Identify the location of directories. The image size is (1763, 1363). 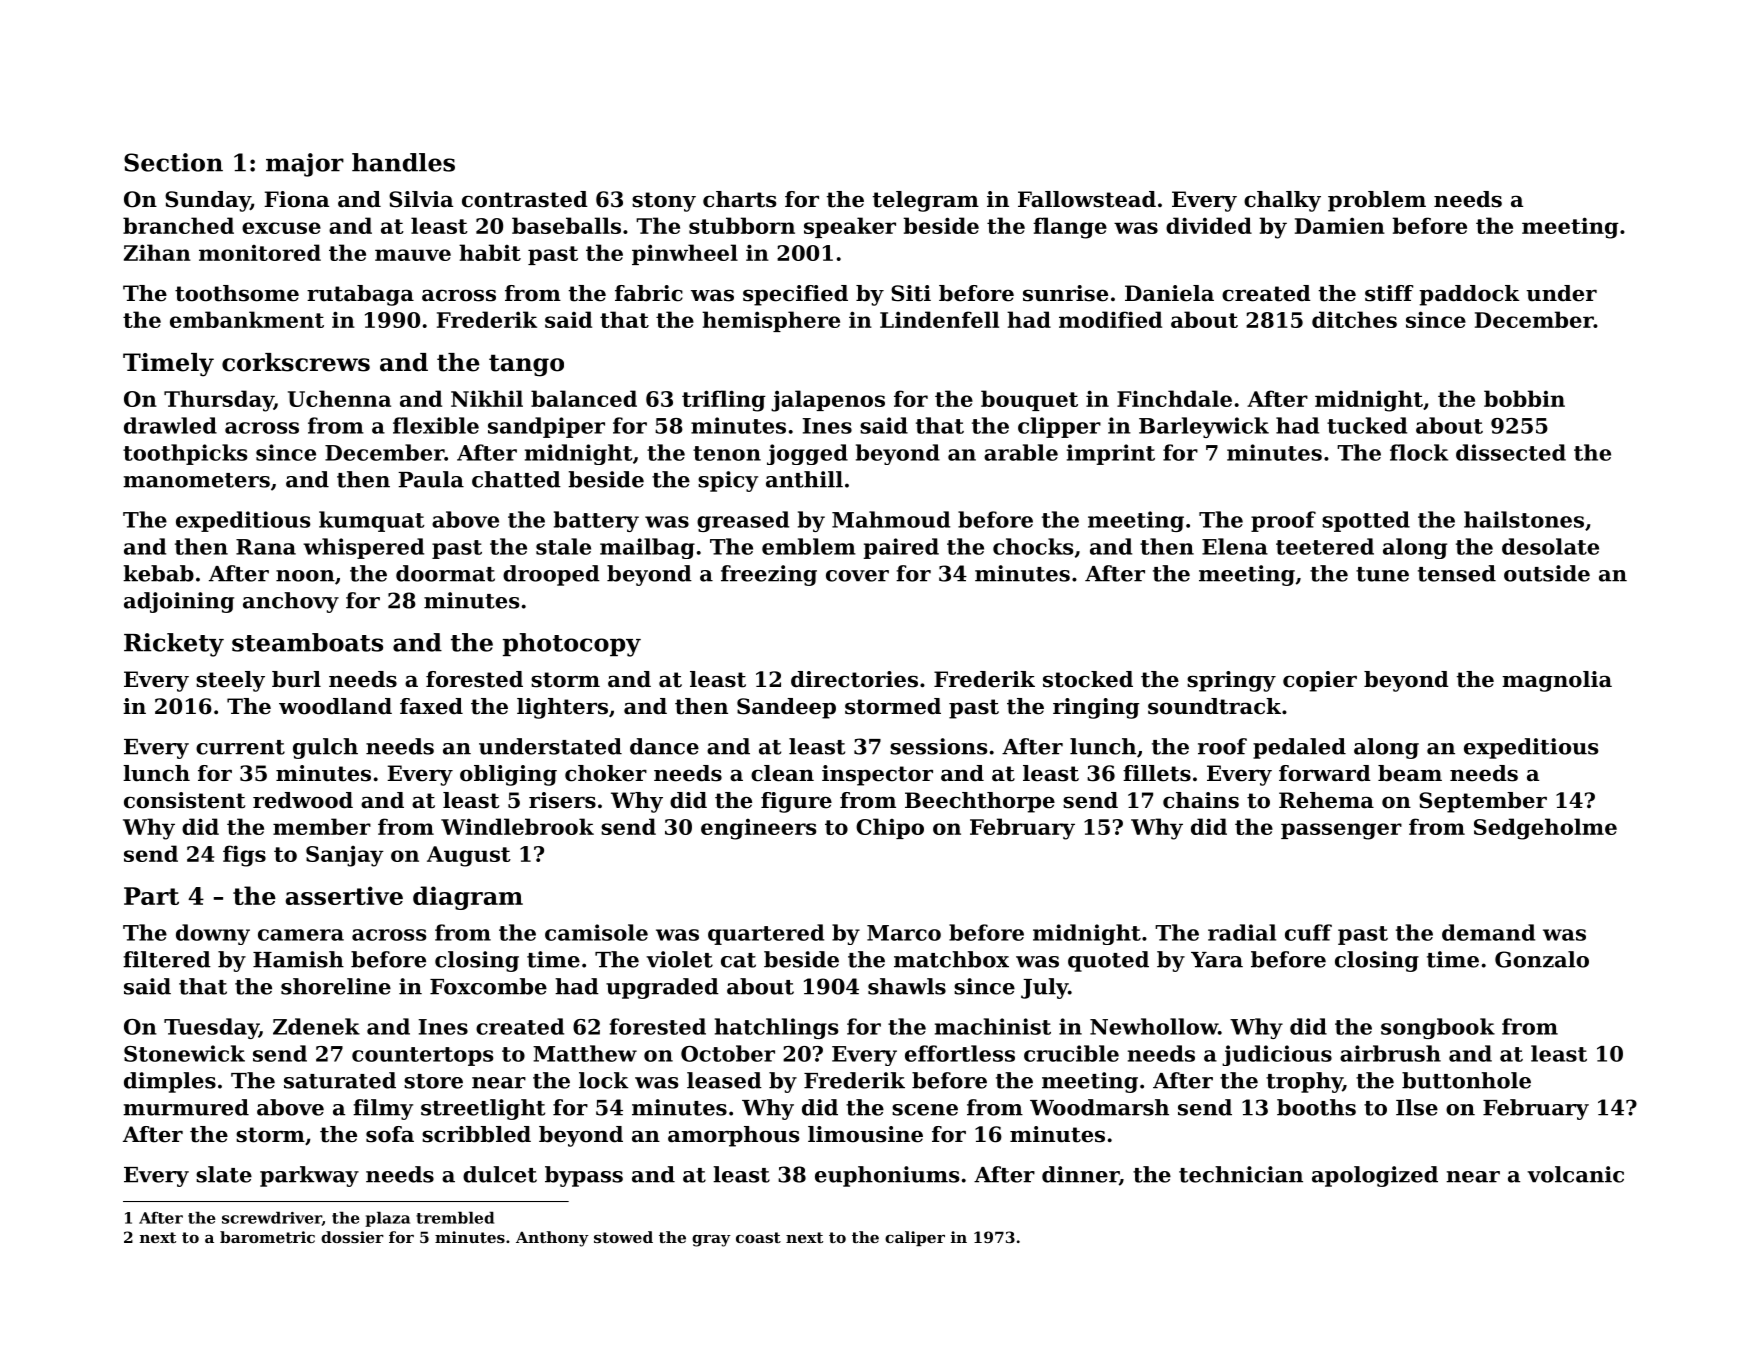
(854, 679).
